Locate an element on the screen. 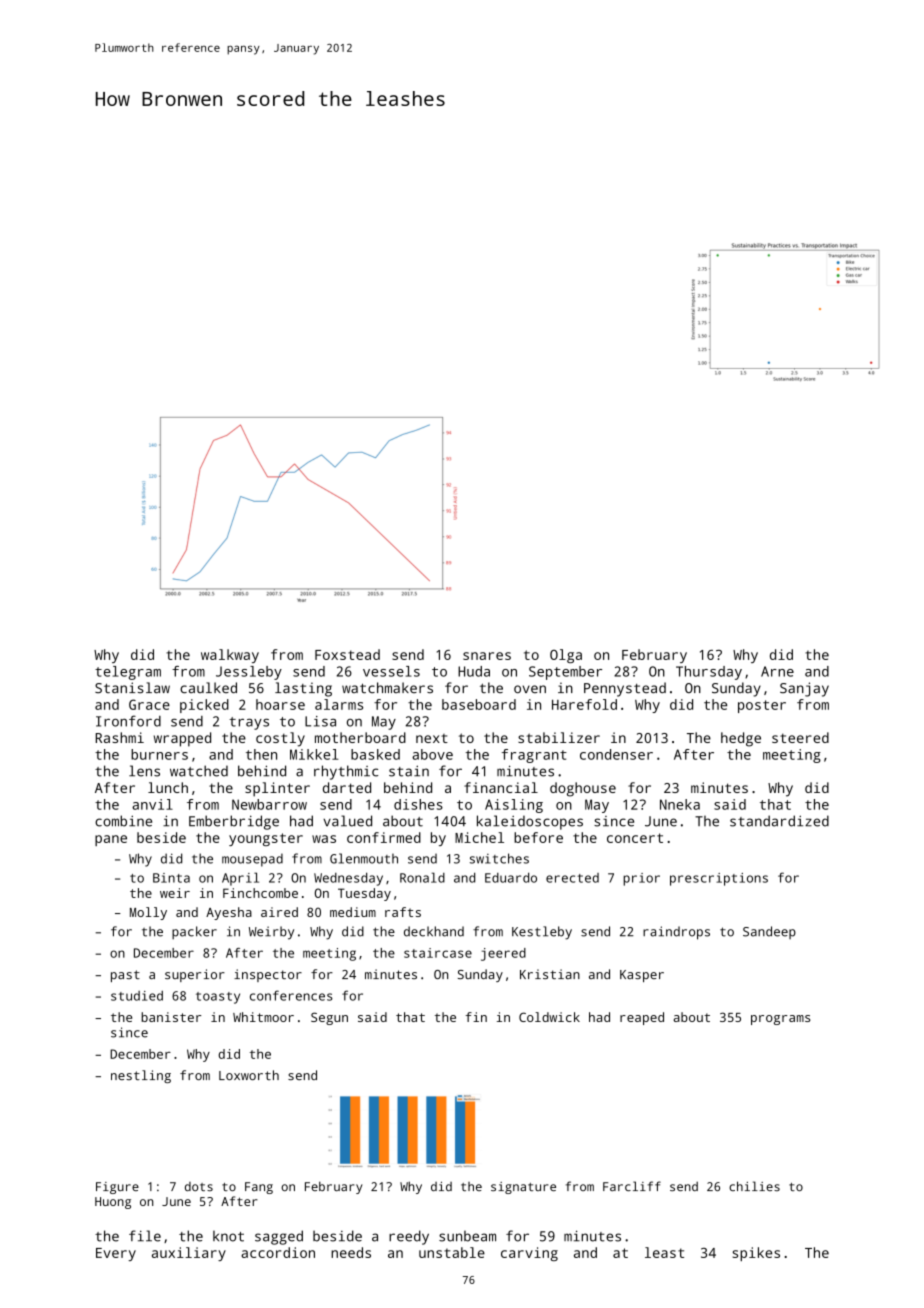 This screenshot has width=924, height=1308. dots is located at coordinates (199, 1186).
